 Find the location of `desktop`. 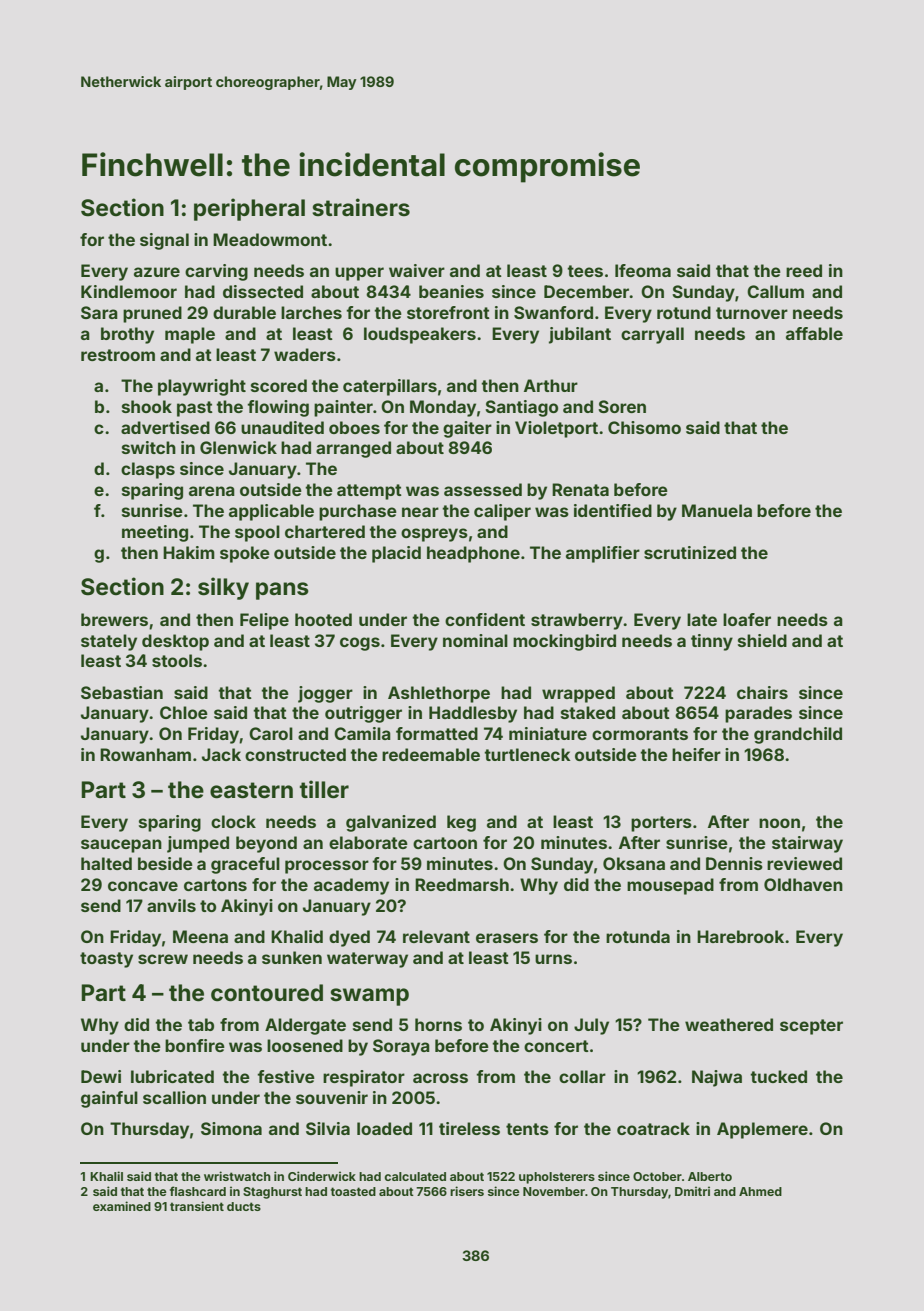

desktop is located at coordinates (175, 642).
